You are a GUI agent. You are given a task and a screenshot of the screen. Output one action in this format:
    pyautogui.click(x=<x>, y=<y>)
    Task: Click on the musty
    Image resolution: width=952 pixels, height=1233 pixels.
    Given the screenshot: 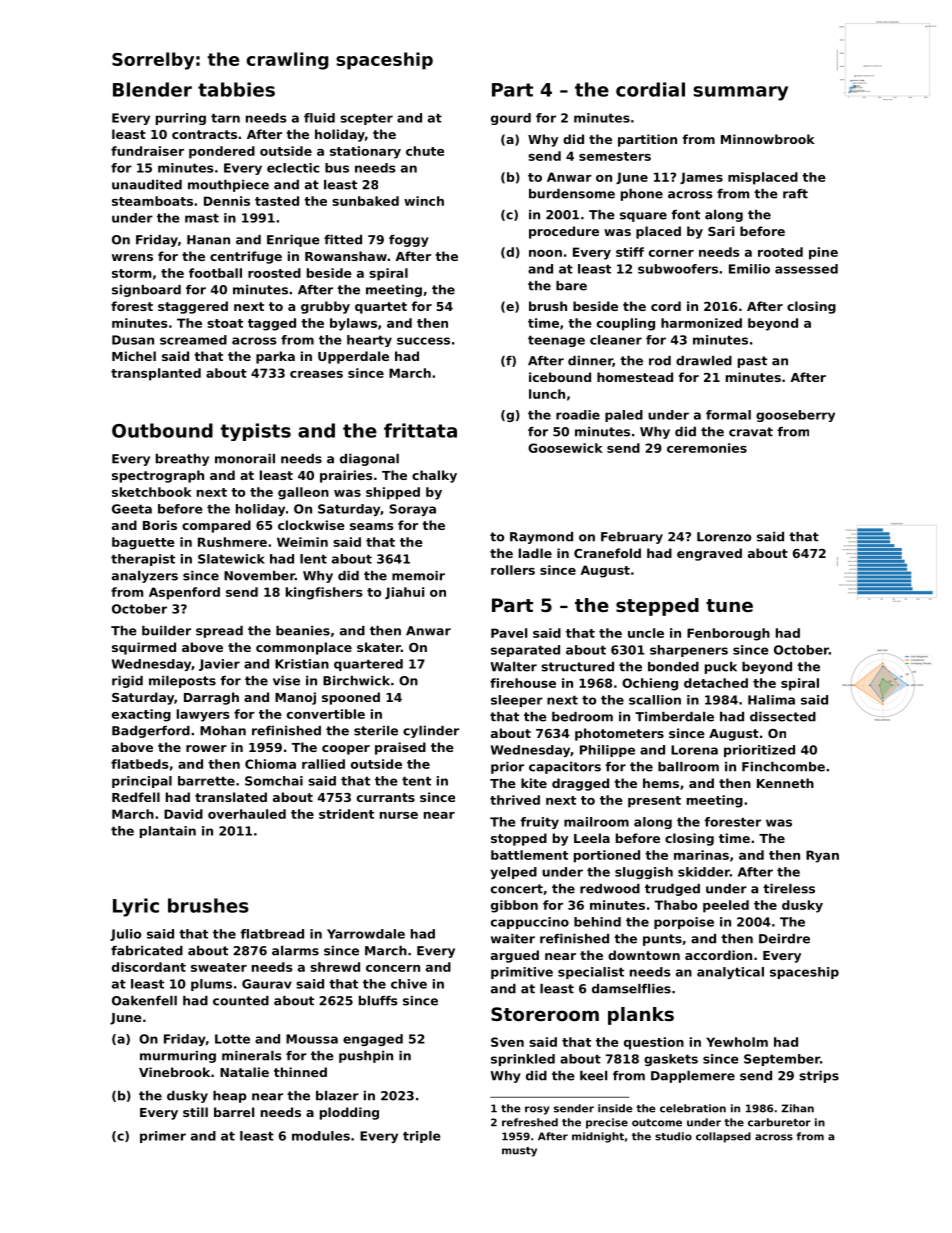 What is the action you would take?
    pyautogui.click(x=519, y=1152)
